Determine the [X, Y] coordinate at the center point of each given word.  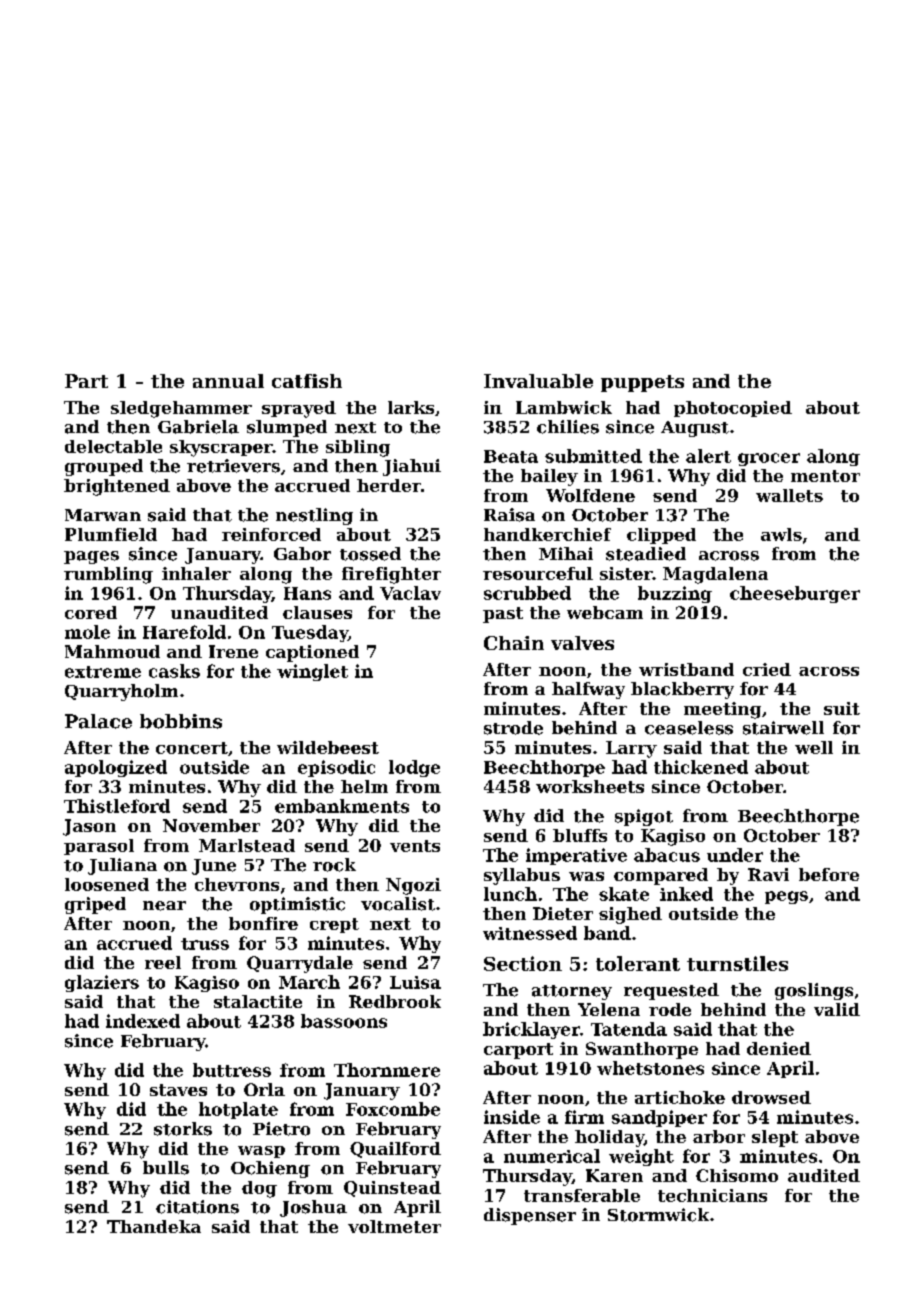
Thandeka [154, 1226]
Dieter [563, 913]
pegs [786, 897]
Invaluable [538, 381]
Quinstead [392, 1189]
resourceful [538, 573]
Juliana [122, 866]
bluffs [580, 835]
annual [228, 381]
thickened [701, 767]
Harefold [184, 632]
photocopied [733, 409]
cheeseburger [795, 594]
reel [163, 962]
